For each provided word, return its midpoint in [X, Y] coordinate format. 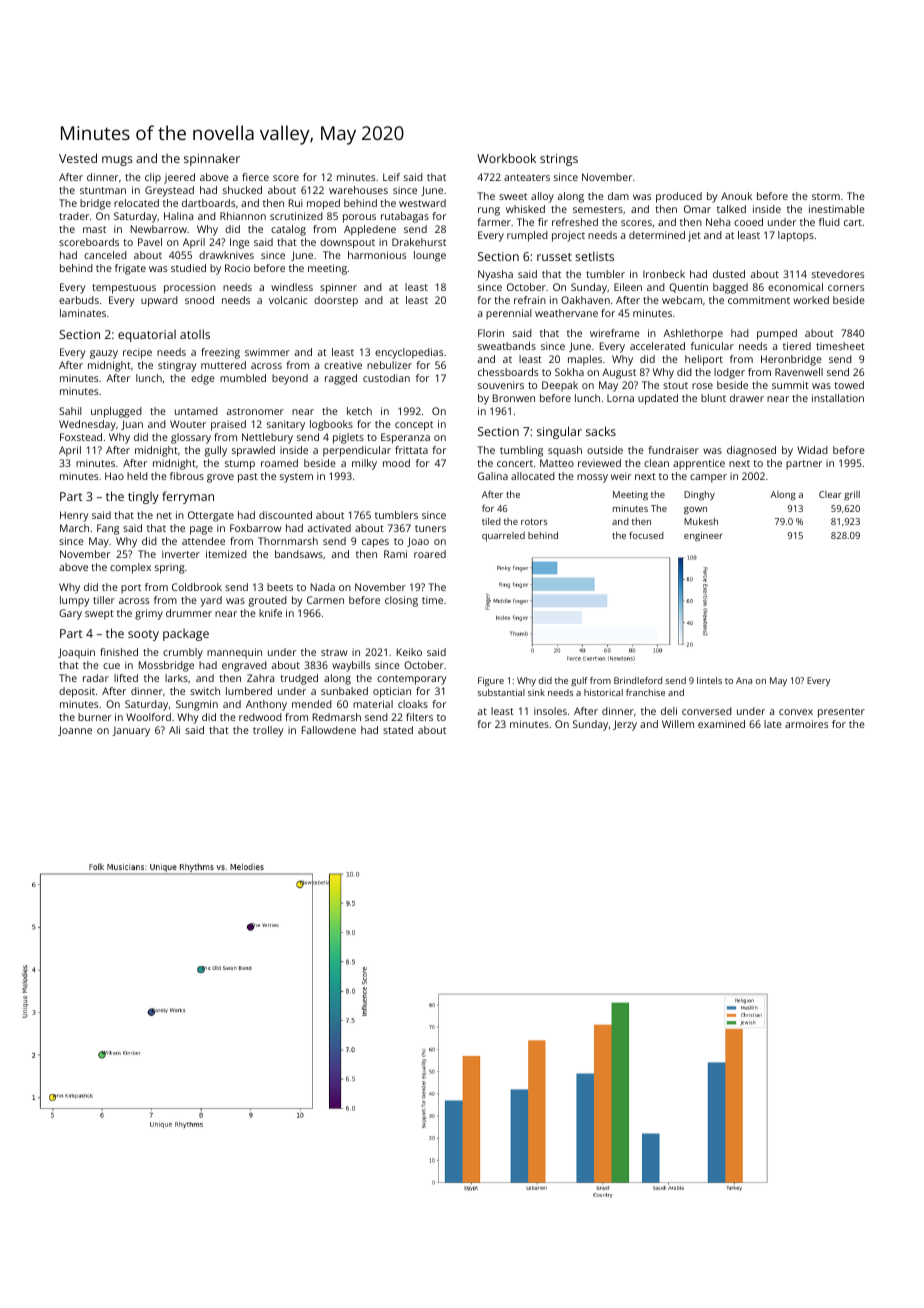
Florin [491, 333]
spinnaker [212, 159]
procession [190, 288]
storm [826, 196]
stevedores [838, 274]
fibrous [187, 476]
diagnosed [751, 451]
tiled [491, 521]
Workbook [506, 158]
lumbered [249, 691]
